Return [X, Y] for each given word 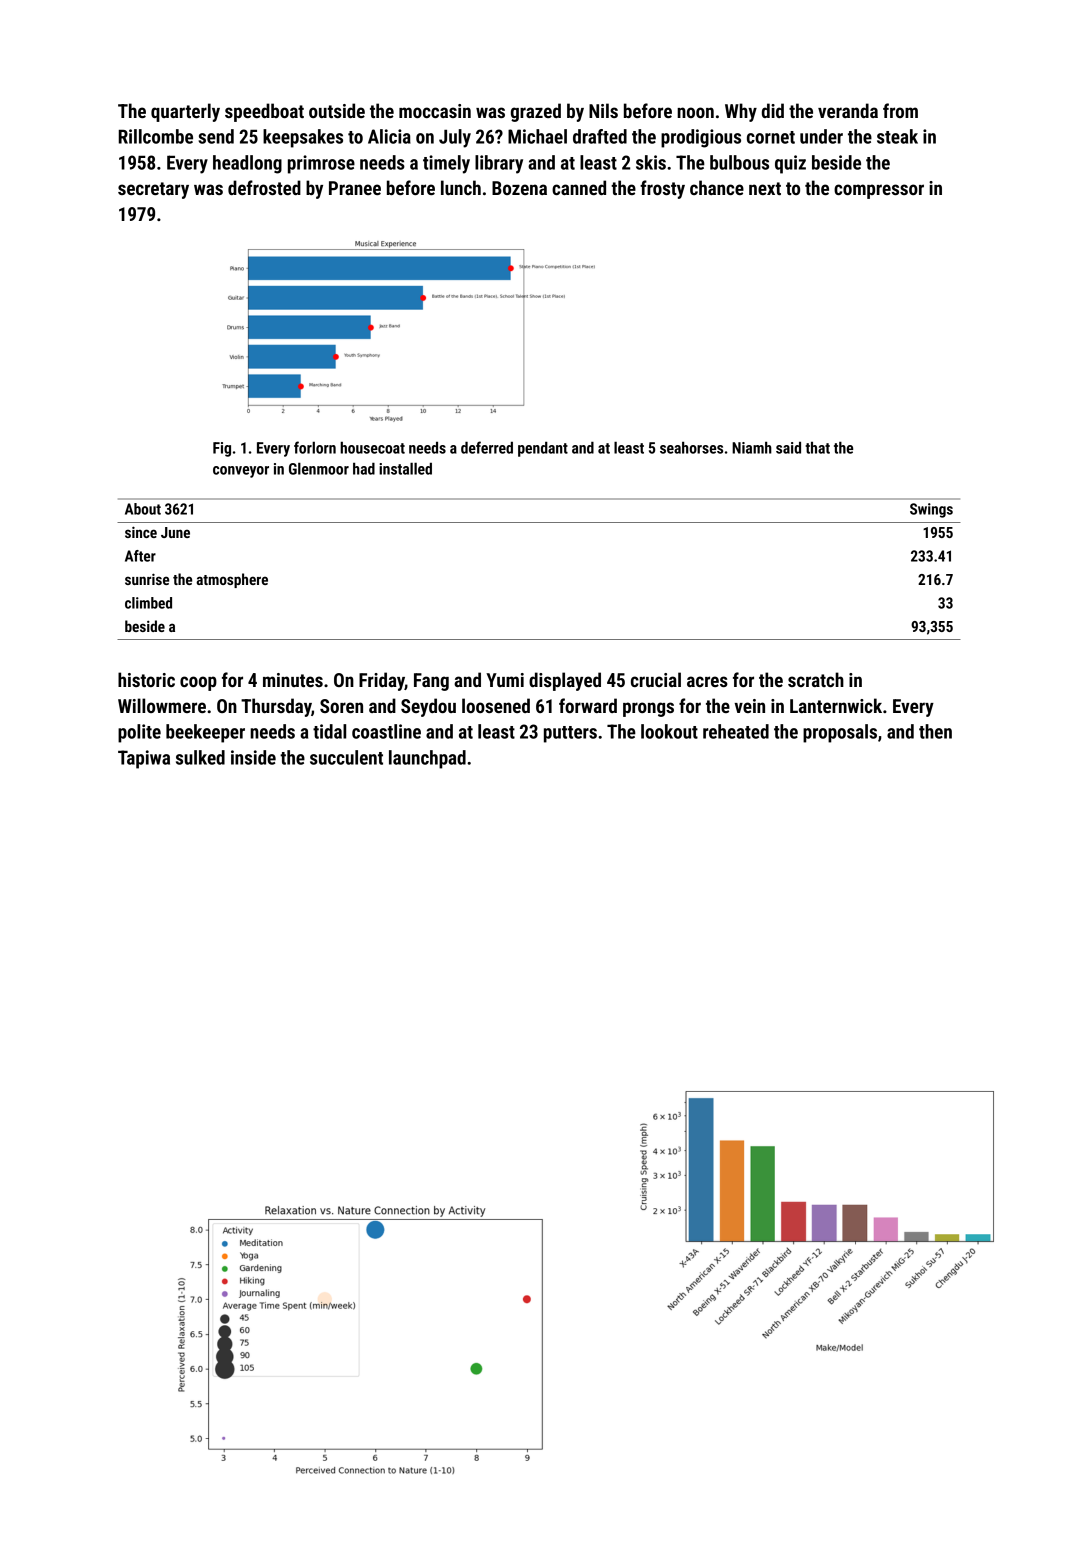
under [821, 136]
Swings [931, 510]
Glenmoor [319, 468]
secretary [153, 190]
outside [337, 110]
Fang [431, 682]
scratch [816, 679]
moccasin [435, 111]
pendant [543, 449]
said [788, 448]
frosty [662, 189]
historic [146, 679]
